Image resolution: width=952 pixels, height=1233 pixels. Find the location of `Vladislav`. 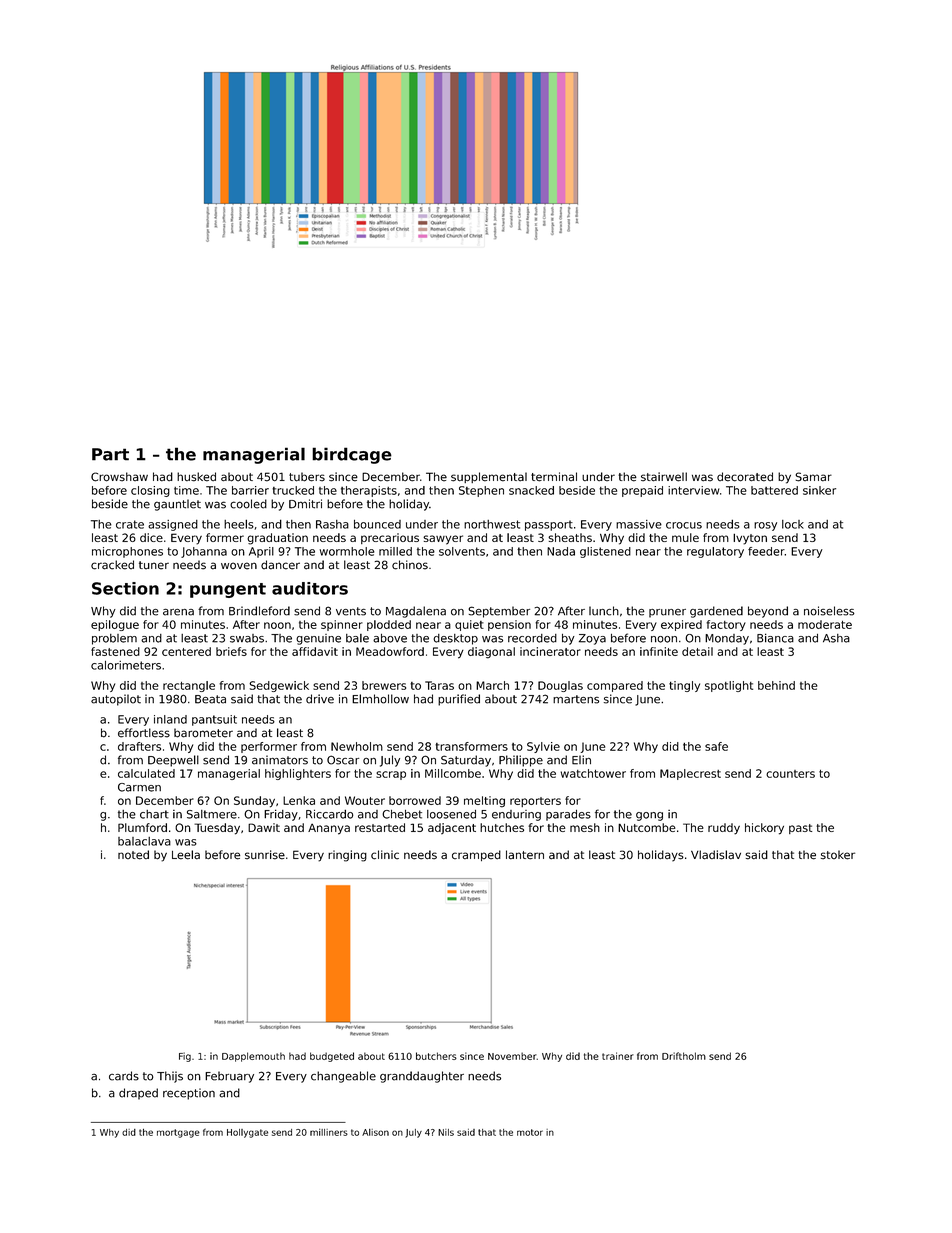

Vladislav is located at coordinates (716, 855).
